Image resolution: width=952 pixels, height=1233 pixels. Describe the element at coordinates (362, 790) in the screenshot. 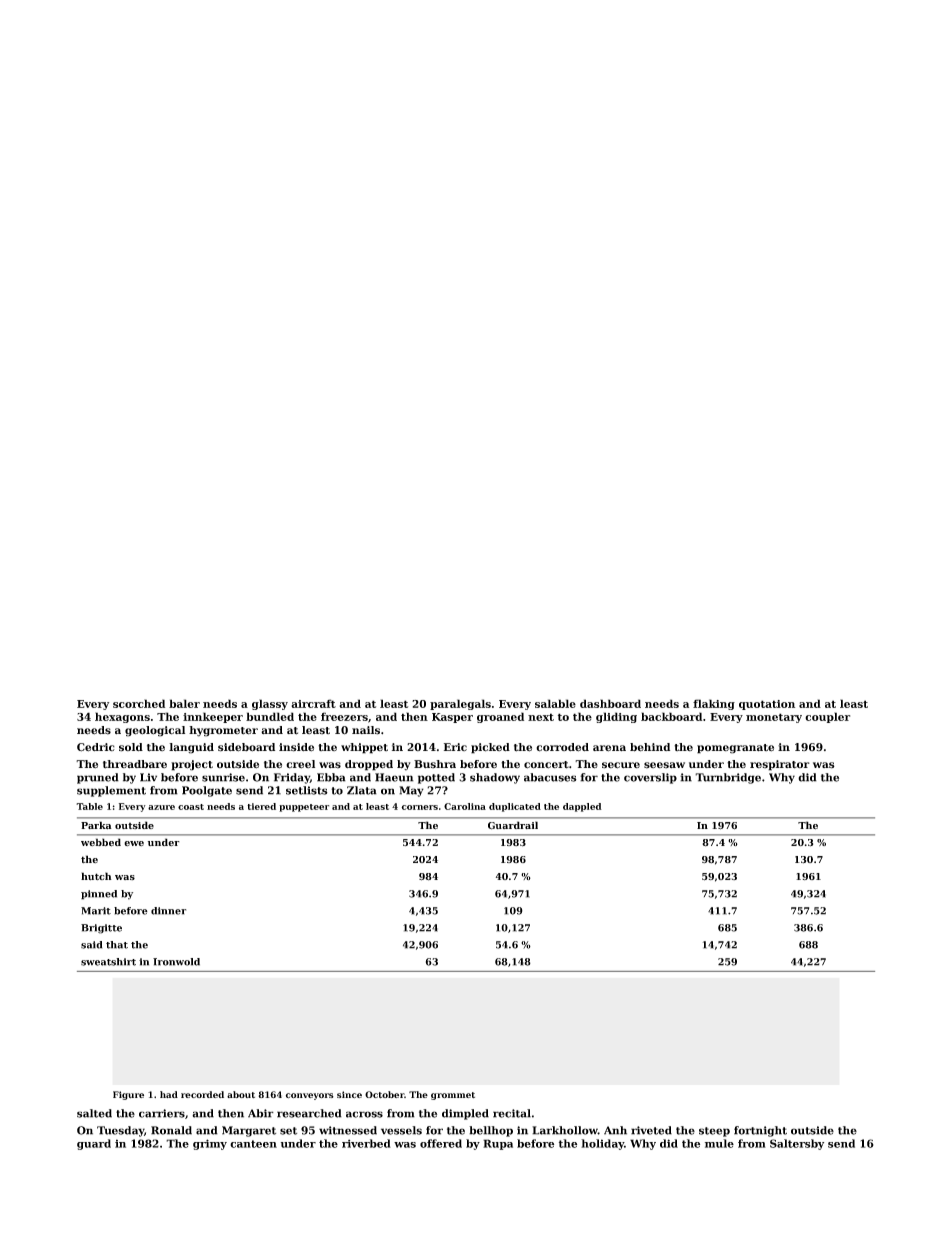

I see `Zlata` at that location.
